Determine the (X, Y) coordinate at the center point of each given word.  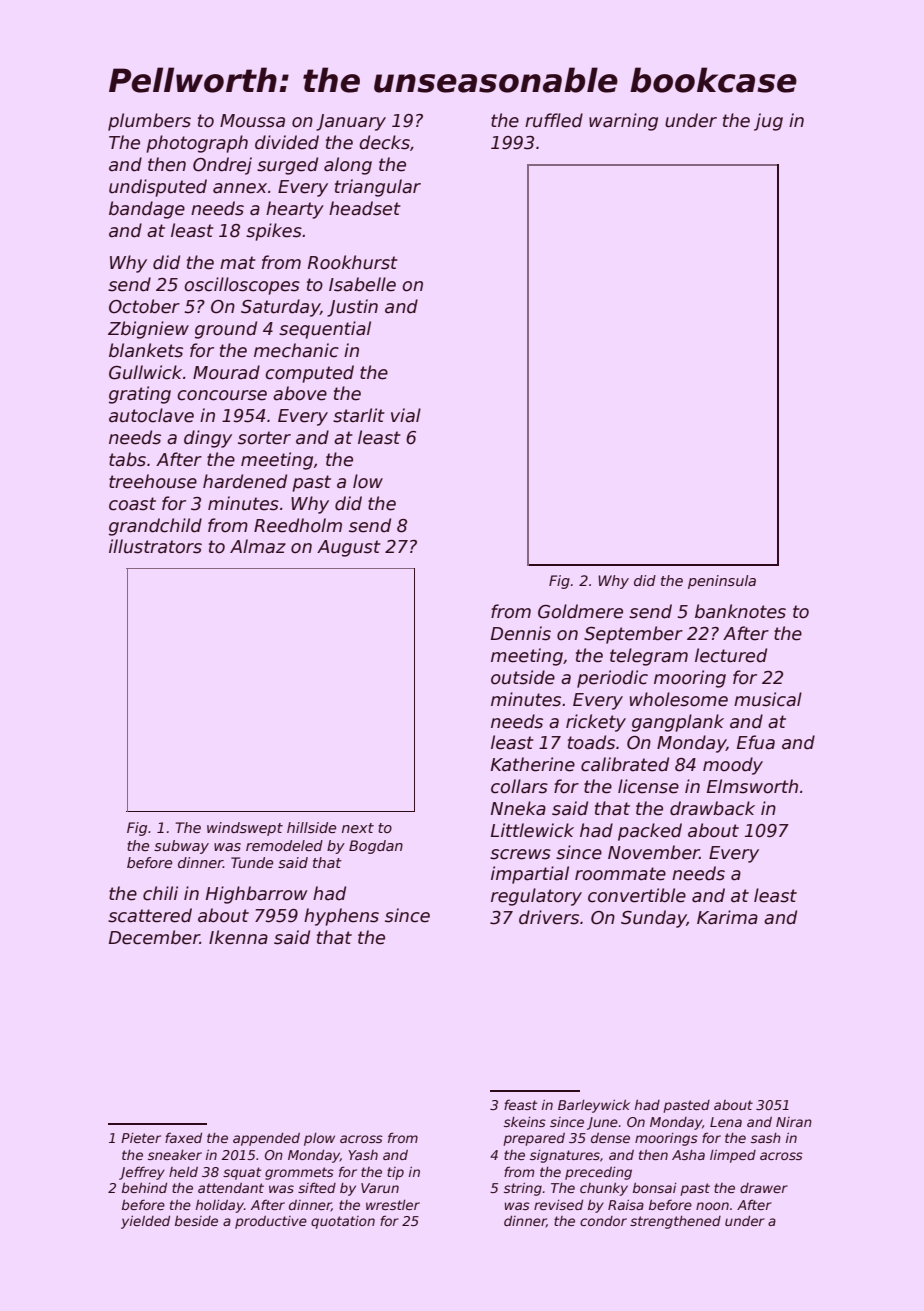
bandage (147, 210)
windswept (245, 829)
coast (132, 504)
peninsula (722, 582)
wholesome (679, 699)
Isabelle (362, 284)
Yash (363, 1155)
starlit (359, 415)
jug (768, 122)
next (358, 828)
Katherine (533, 764)
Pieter (141, 1138)
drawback (712, 808)
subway (181, 847)
